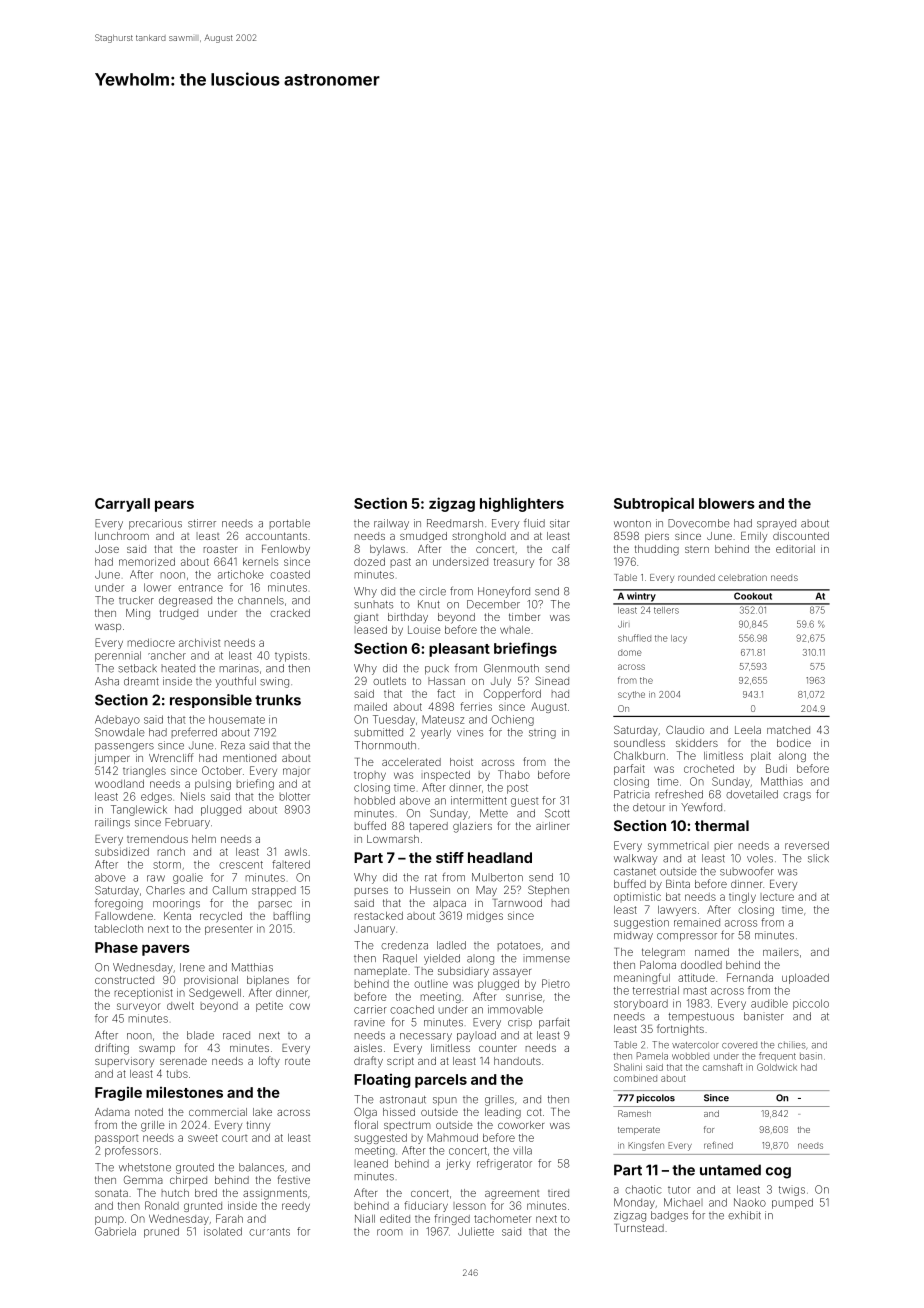 The height and width of the image is (1308, 924). I want to click on Leela, so click(748, 730).
